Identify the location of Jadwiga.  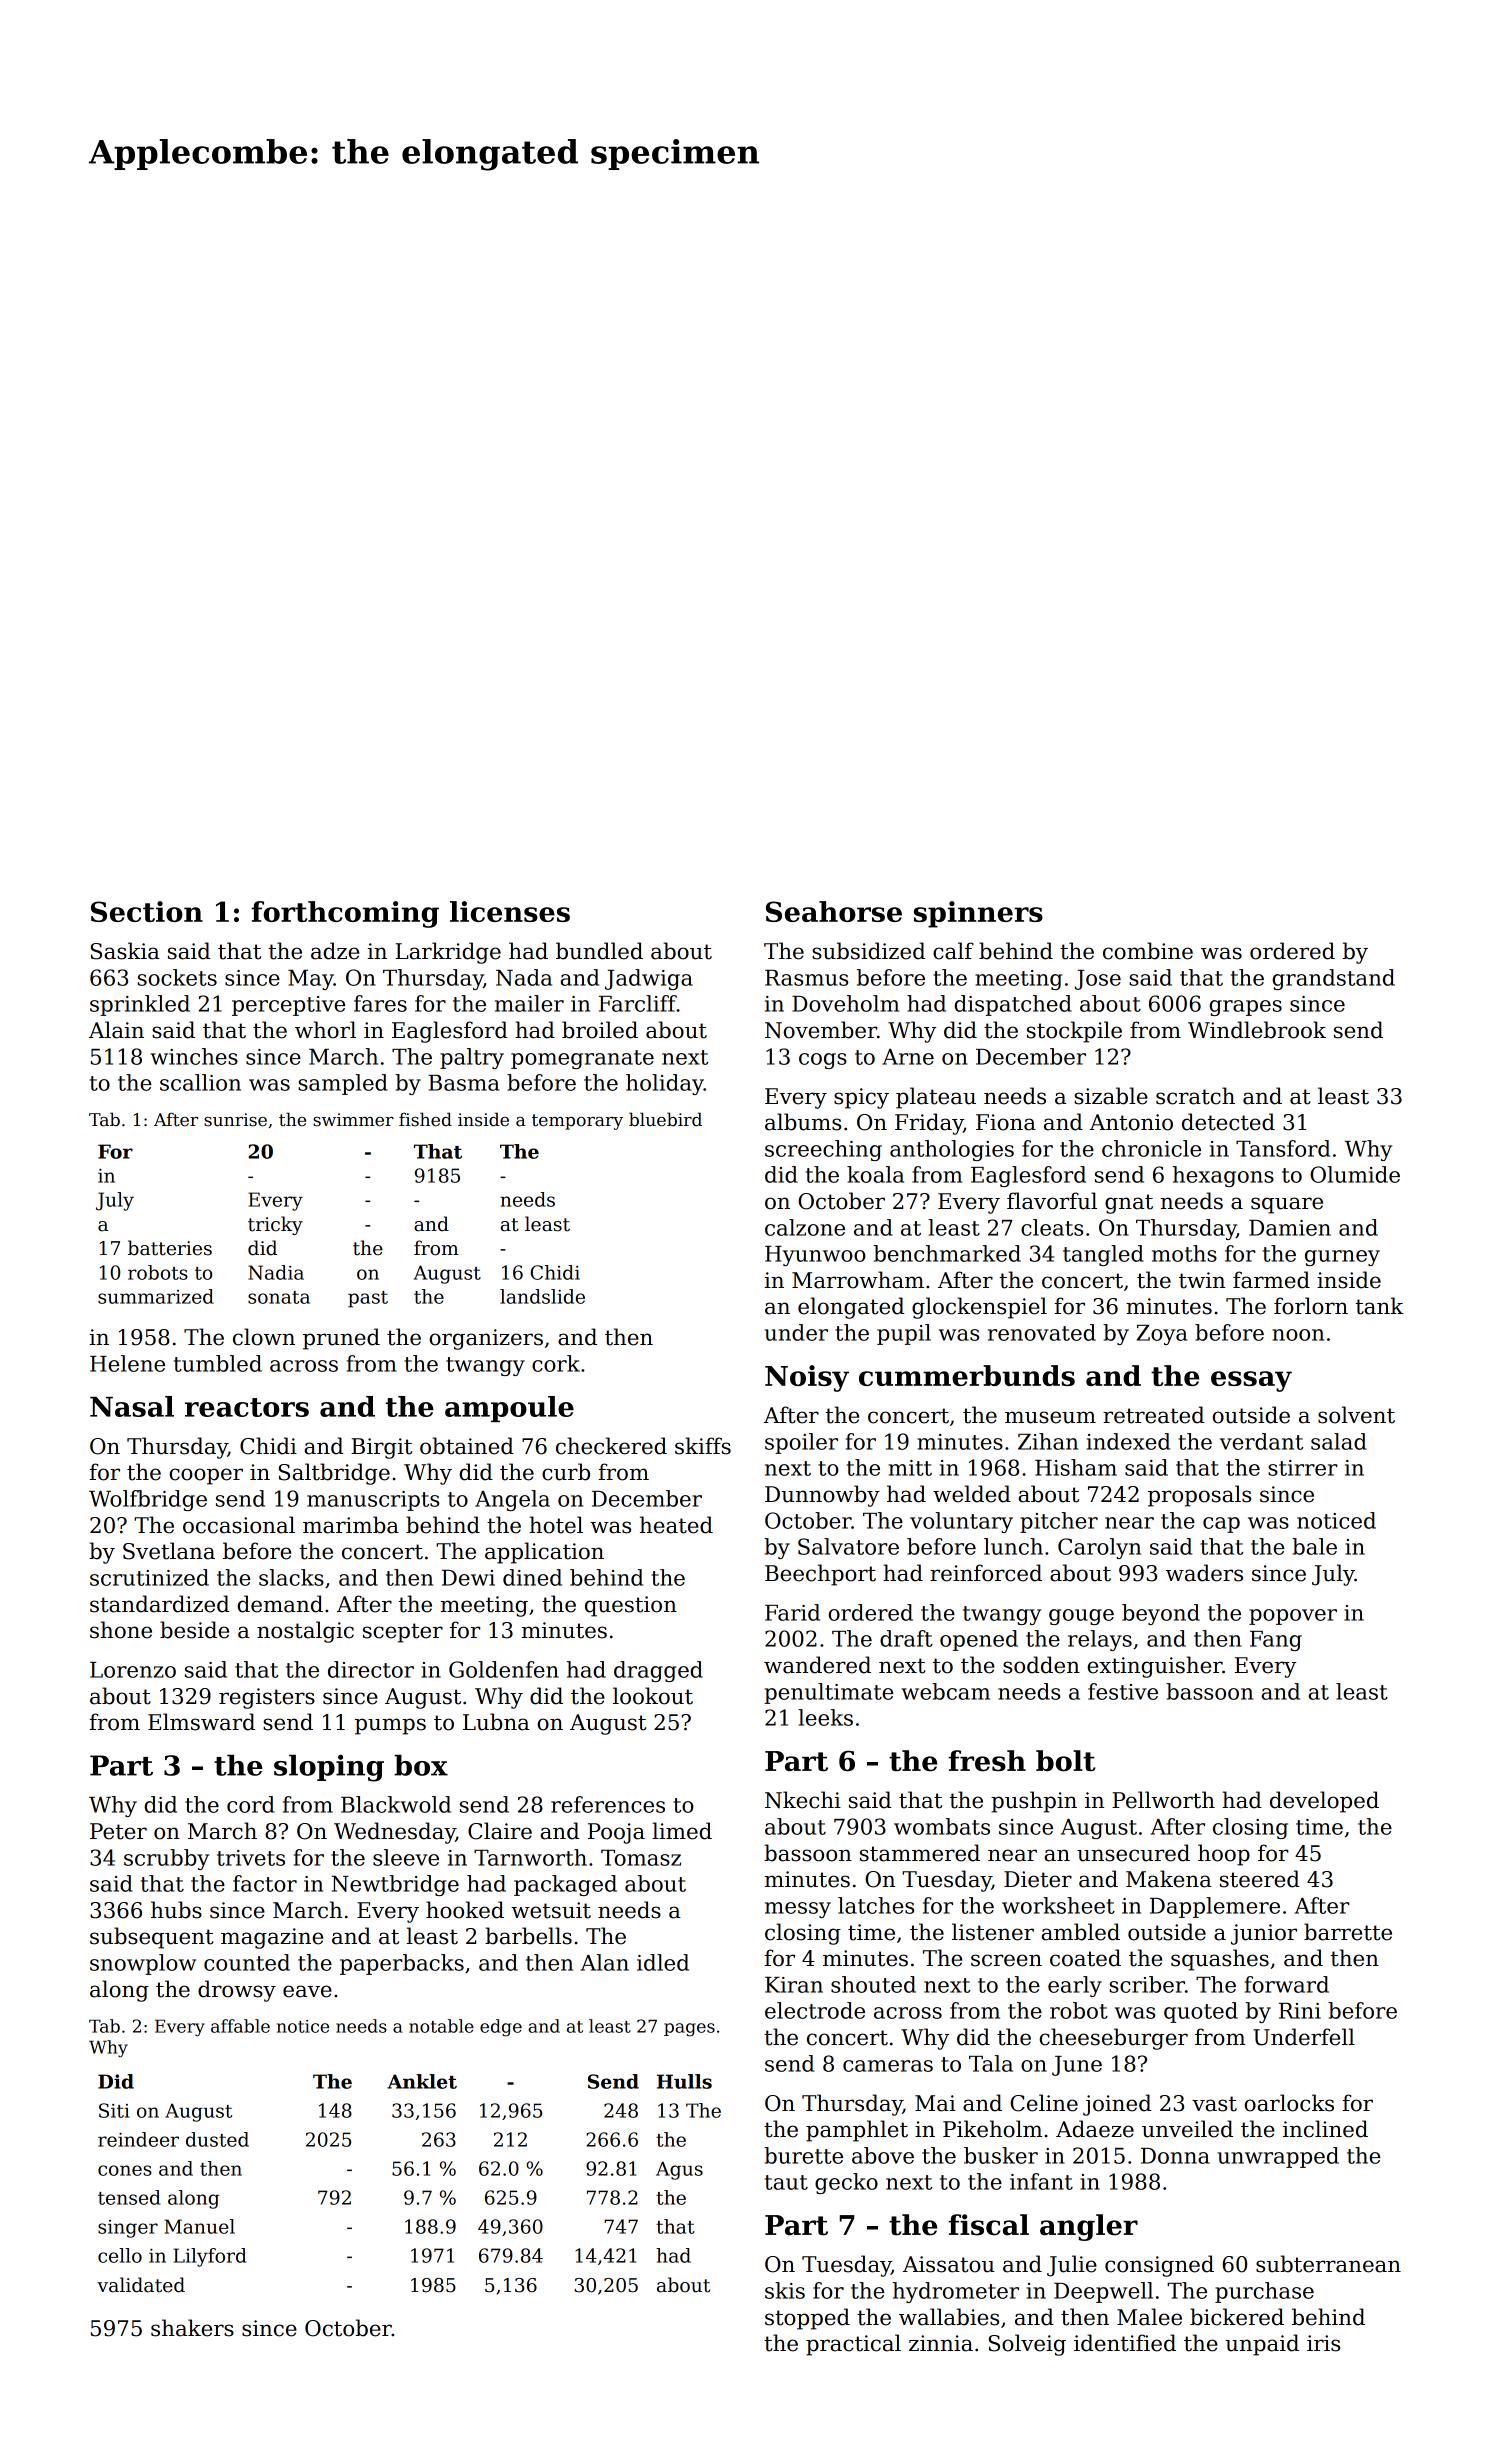
(649, 979).
